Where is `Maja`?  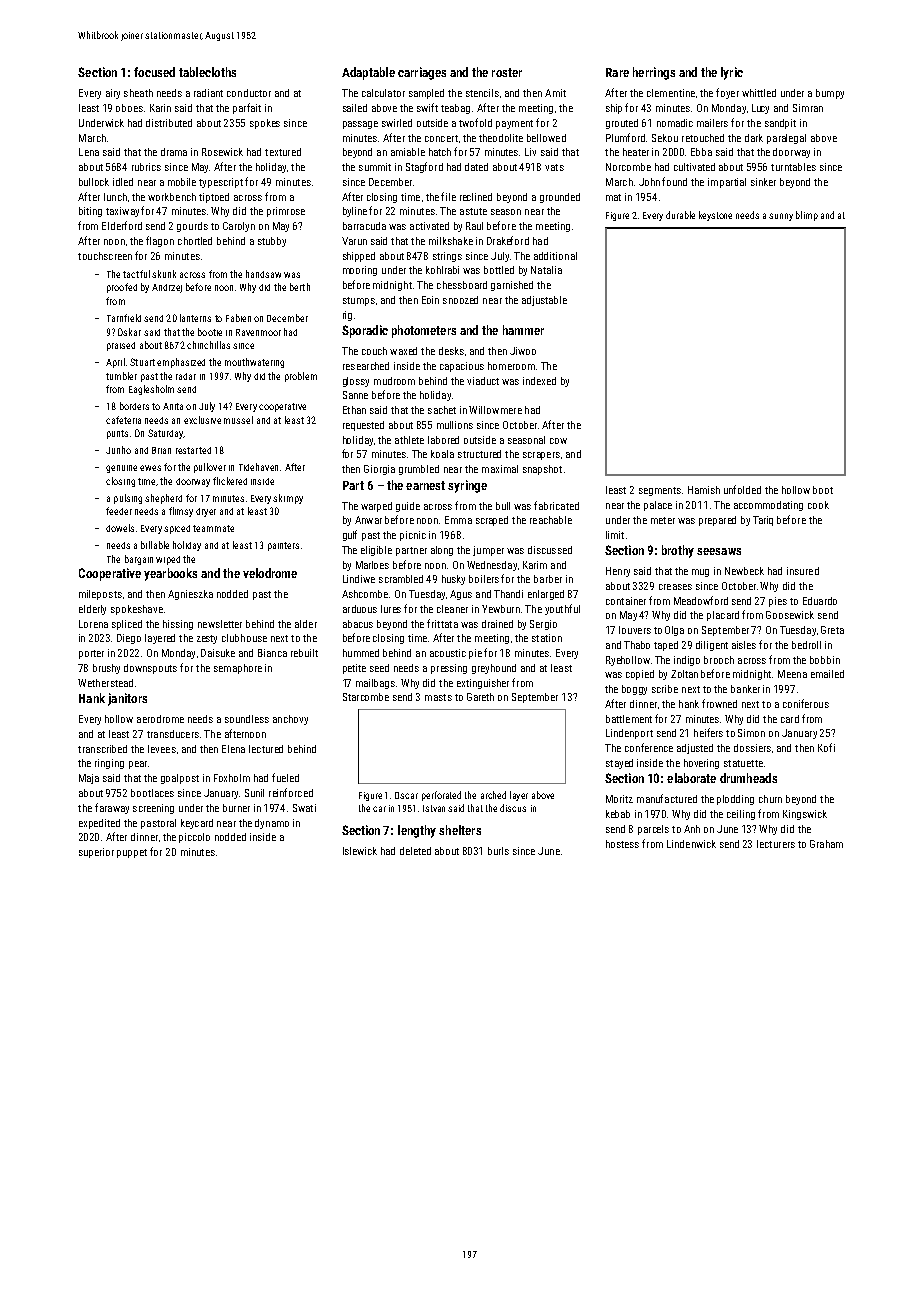
Maja is located at coordinates (89, 779).
